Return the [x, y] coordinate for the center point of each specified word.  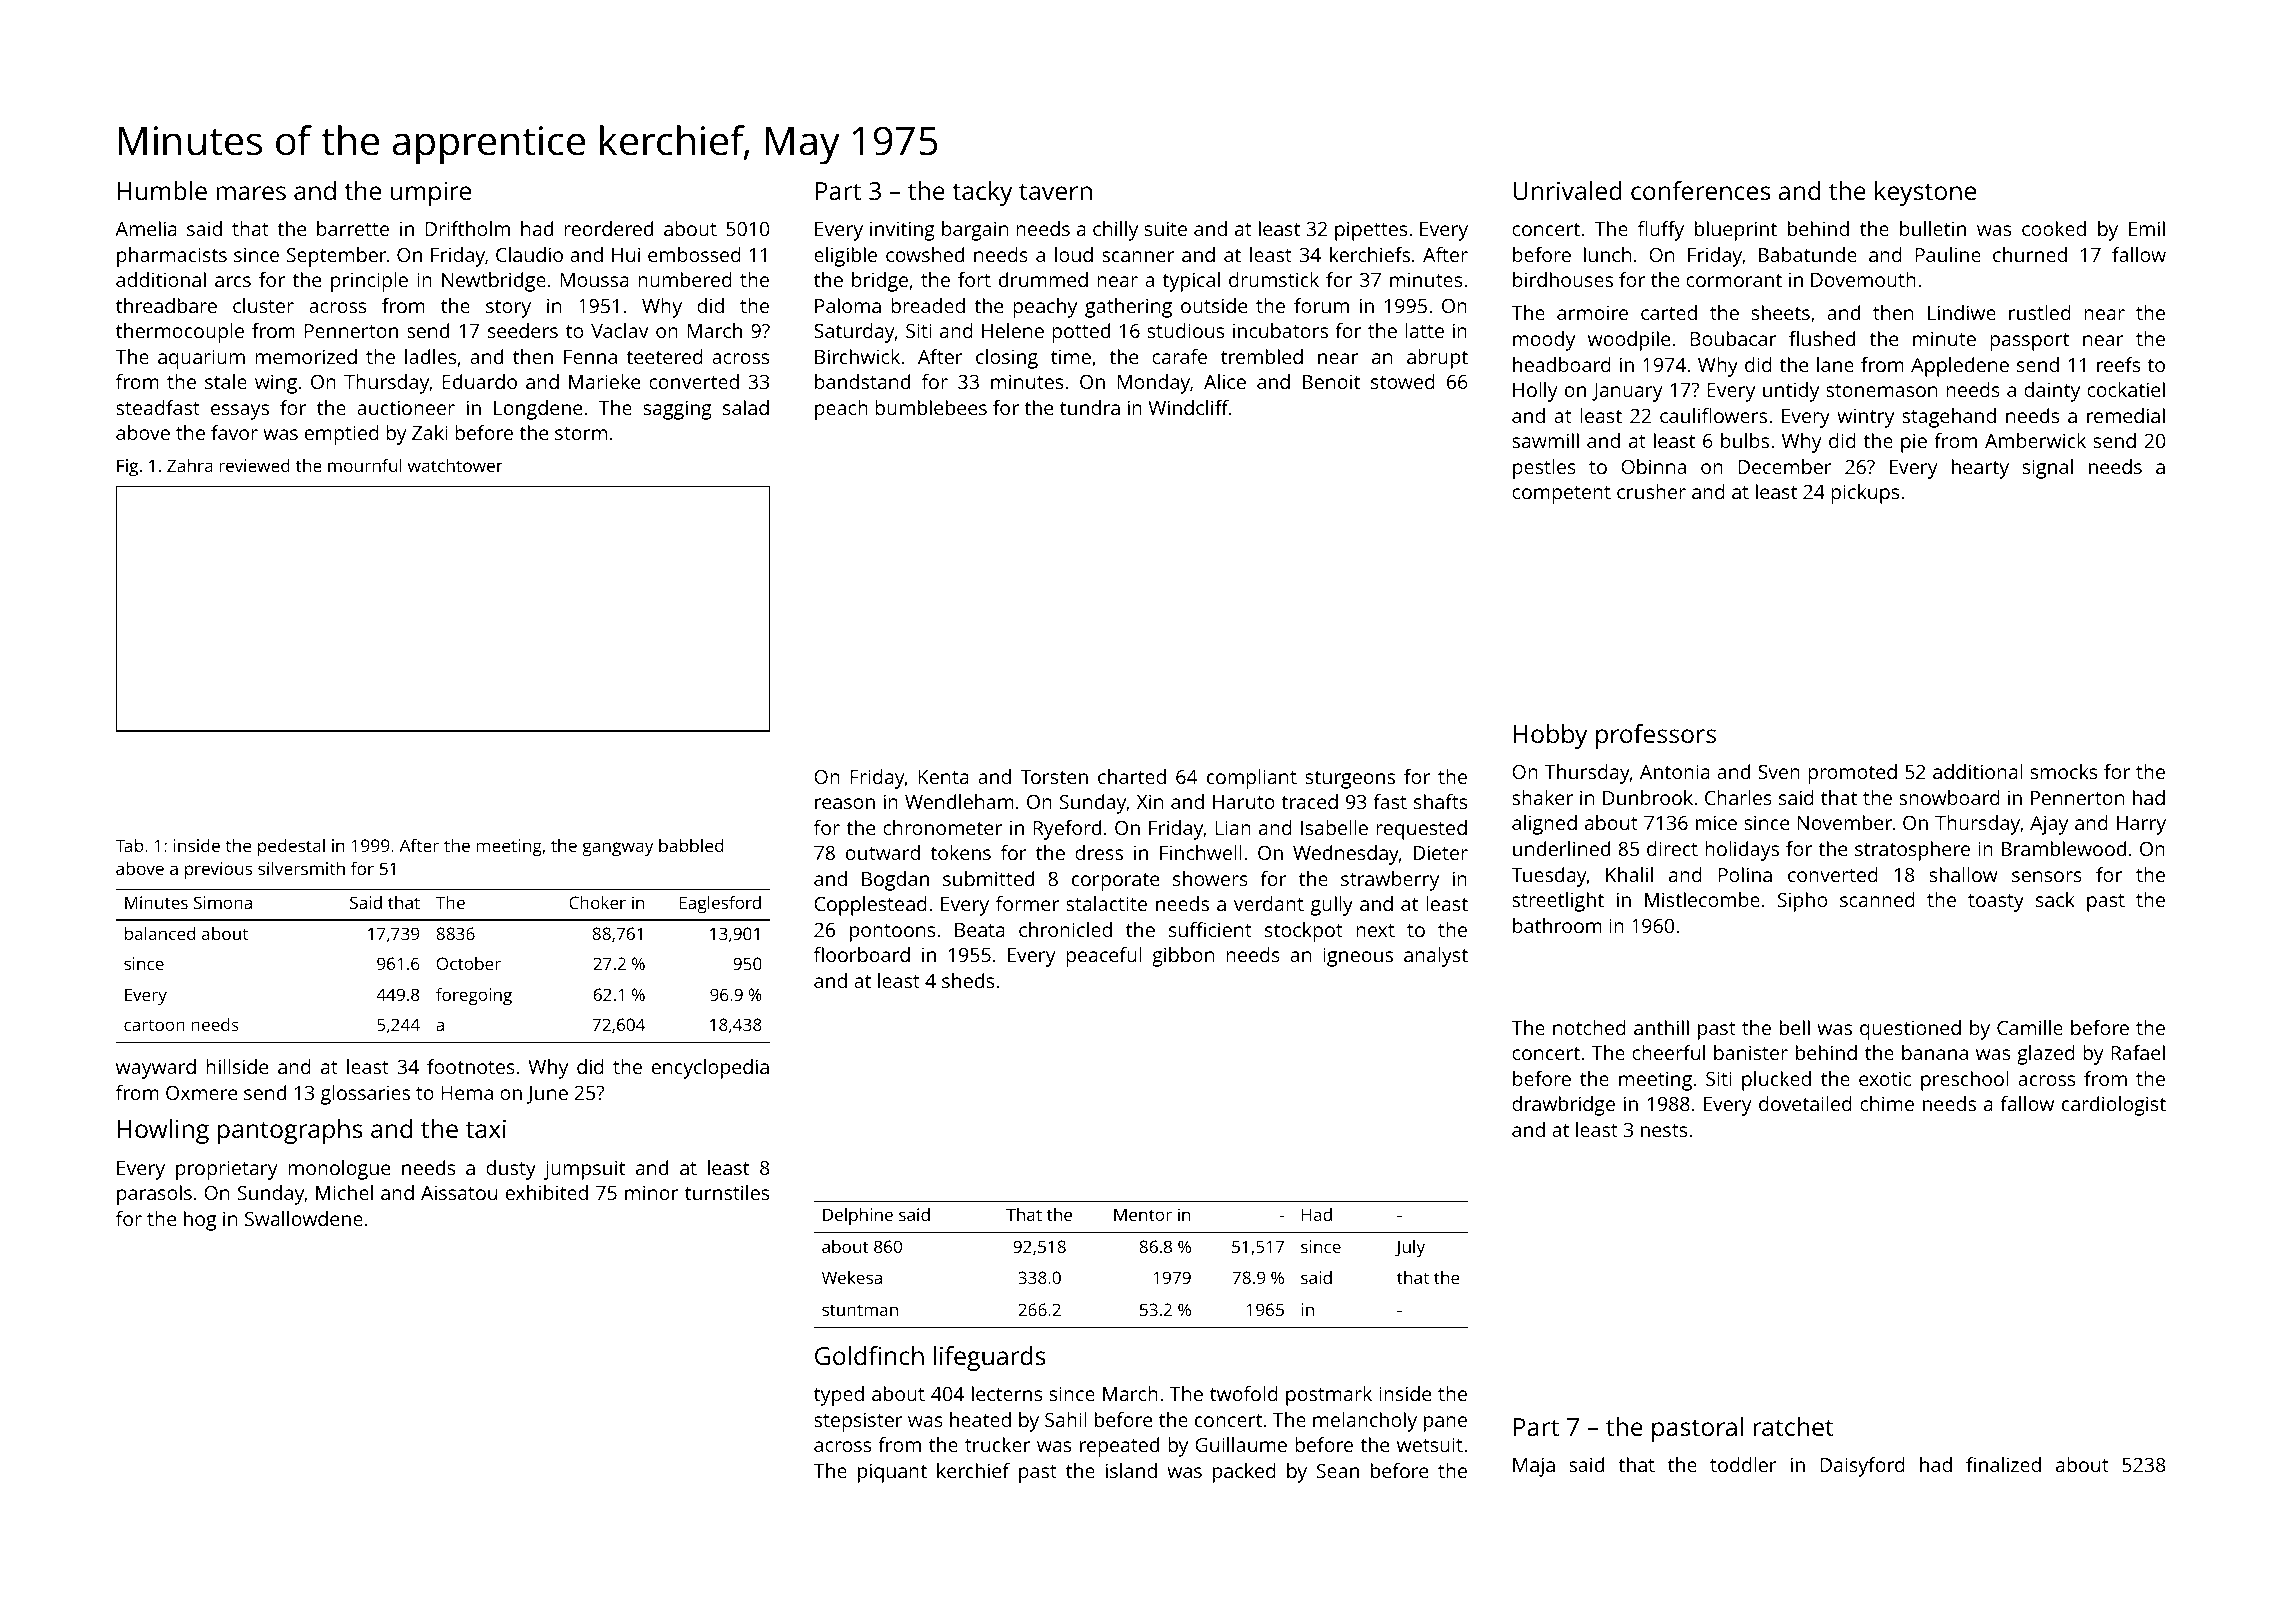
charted [1132, 776]
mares [251, 193]
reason [845, 803]
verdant [1269, 903]
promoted [1852, 774]
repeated [1119, 1447]
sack [2055, 899]
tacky [982, 193]
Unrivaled [1568, 190]
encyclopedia [710, 1069]
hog [200, 1221]
